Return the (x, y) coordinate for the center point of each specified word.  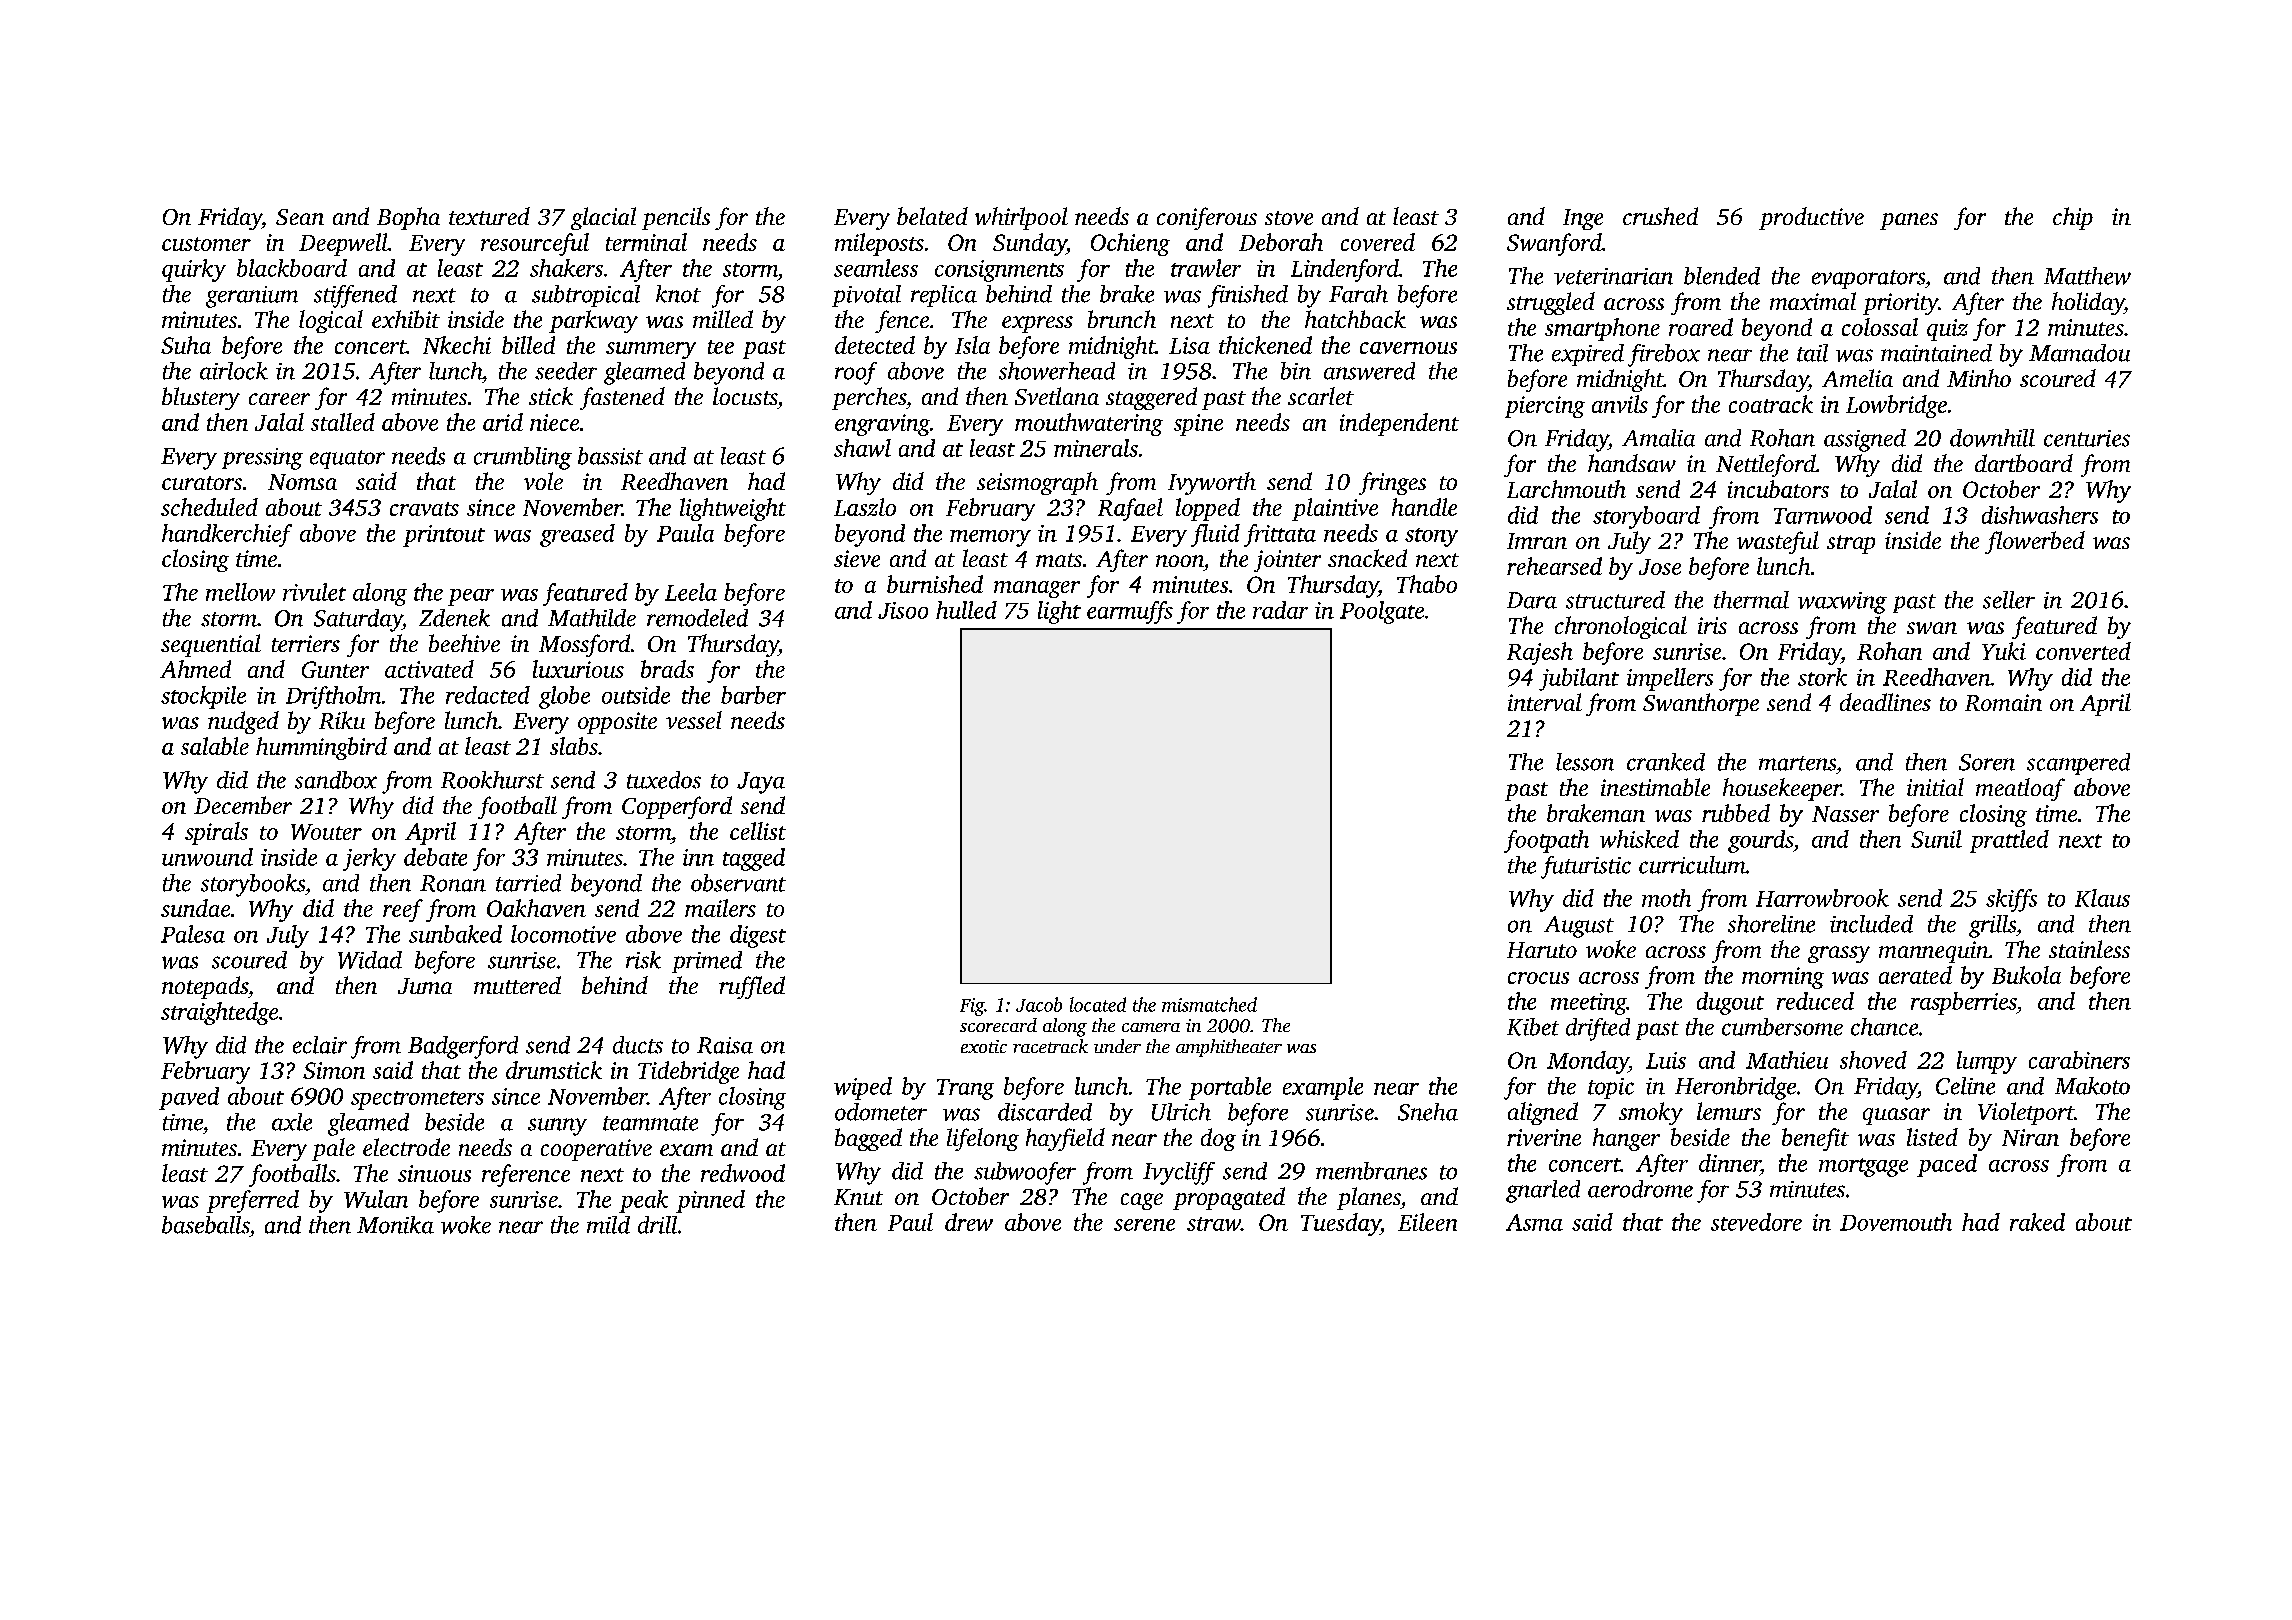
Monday (1588, 1062)
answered (1369, 371)
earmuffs (1130, 612)
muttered (517, 985)
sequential (211, 645)
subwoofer (1025, 1173)
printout (444, 536)
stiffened (355, 296)
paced (1947, 1165)
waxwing (1842, 603)
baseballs (205, 1225)
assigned (1865, 440)
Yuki (2004, 651)
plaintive (1335, 509)
